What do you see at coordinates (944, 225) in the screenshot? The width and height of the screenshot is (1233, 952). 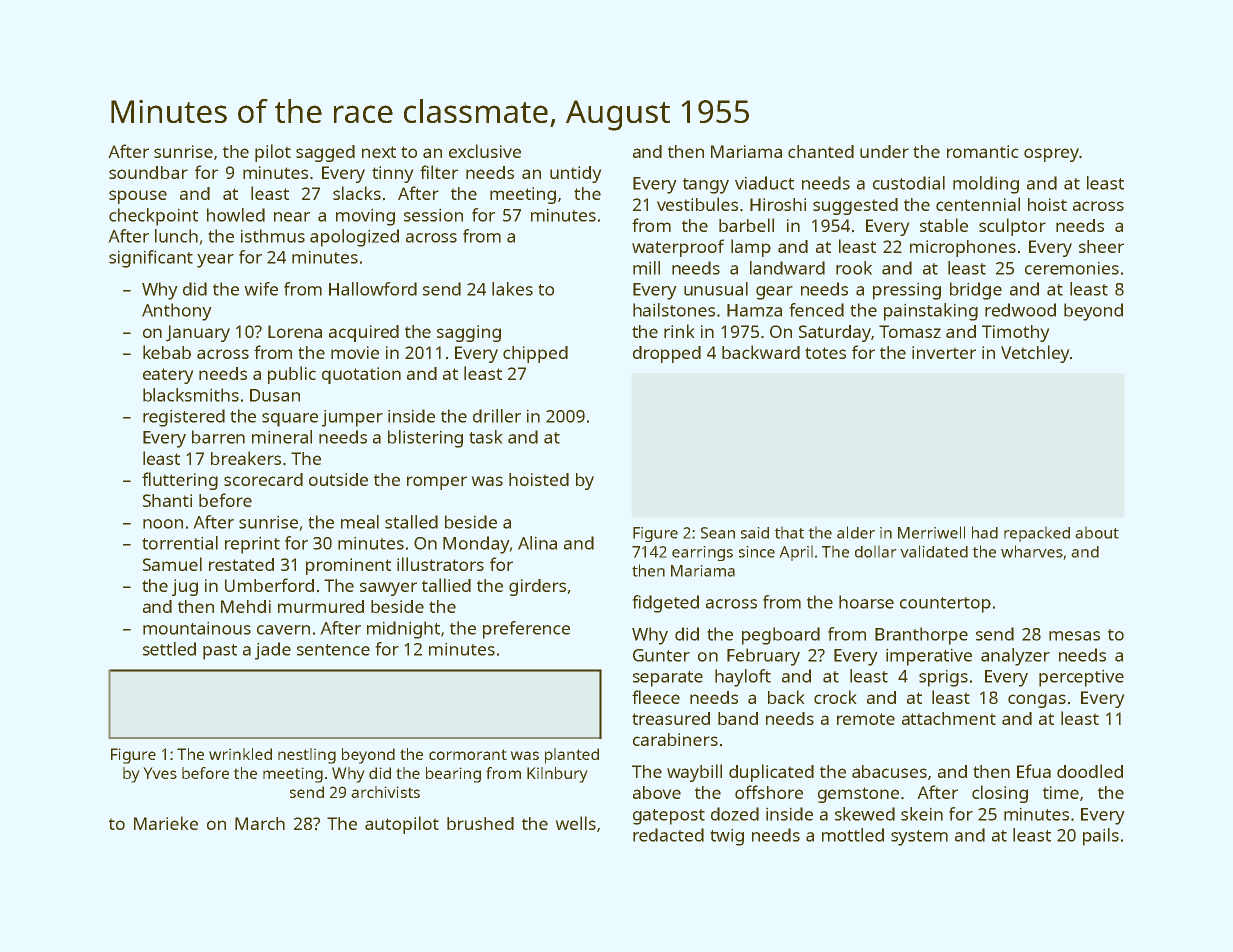 I see `stable` at bounding box center [944, 225].
